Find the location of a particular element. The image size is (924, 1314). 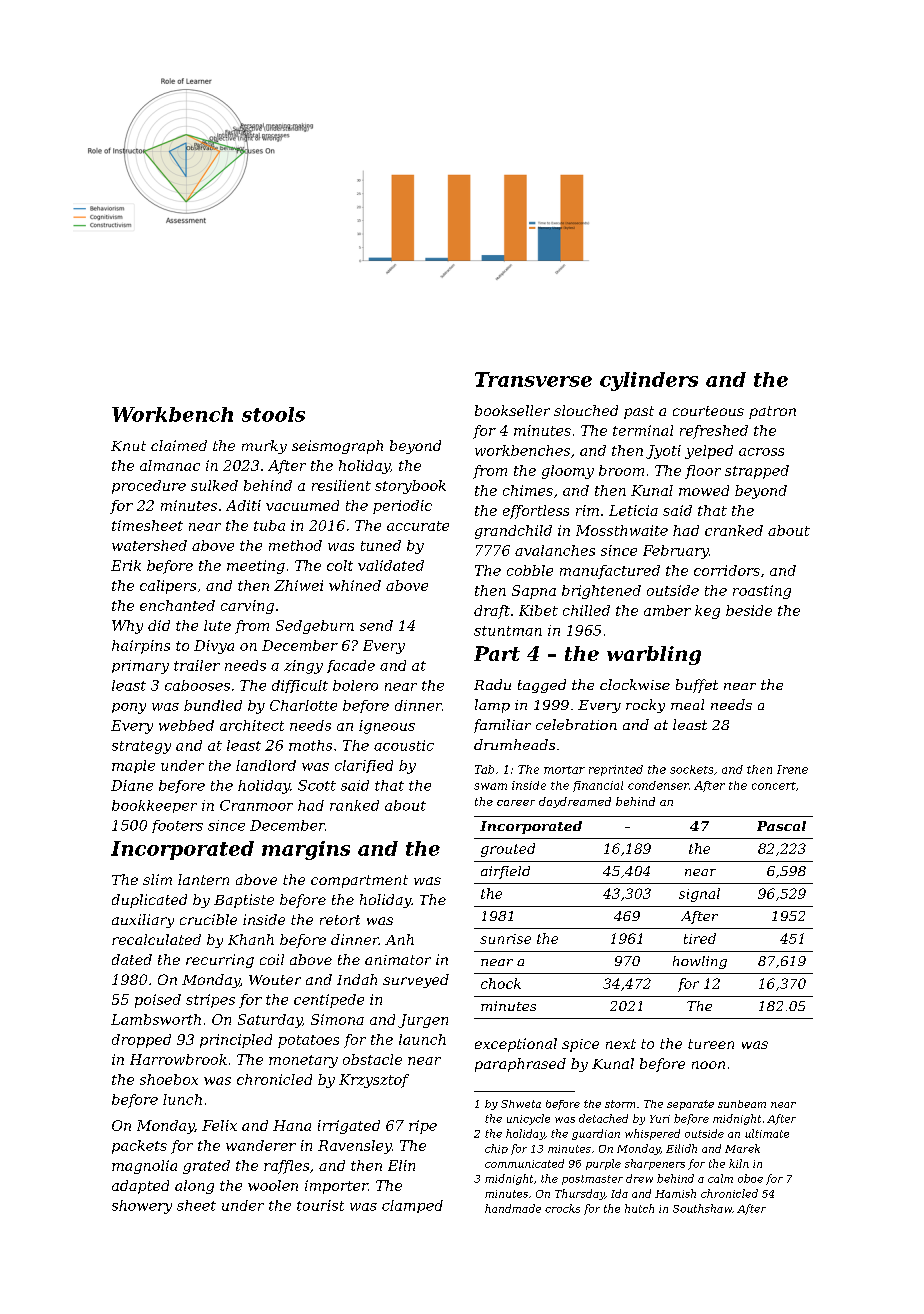

cylinders is located at coordinates (649, 381).
